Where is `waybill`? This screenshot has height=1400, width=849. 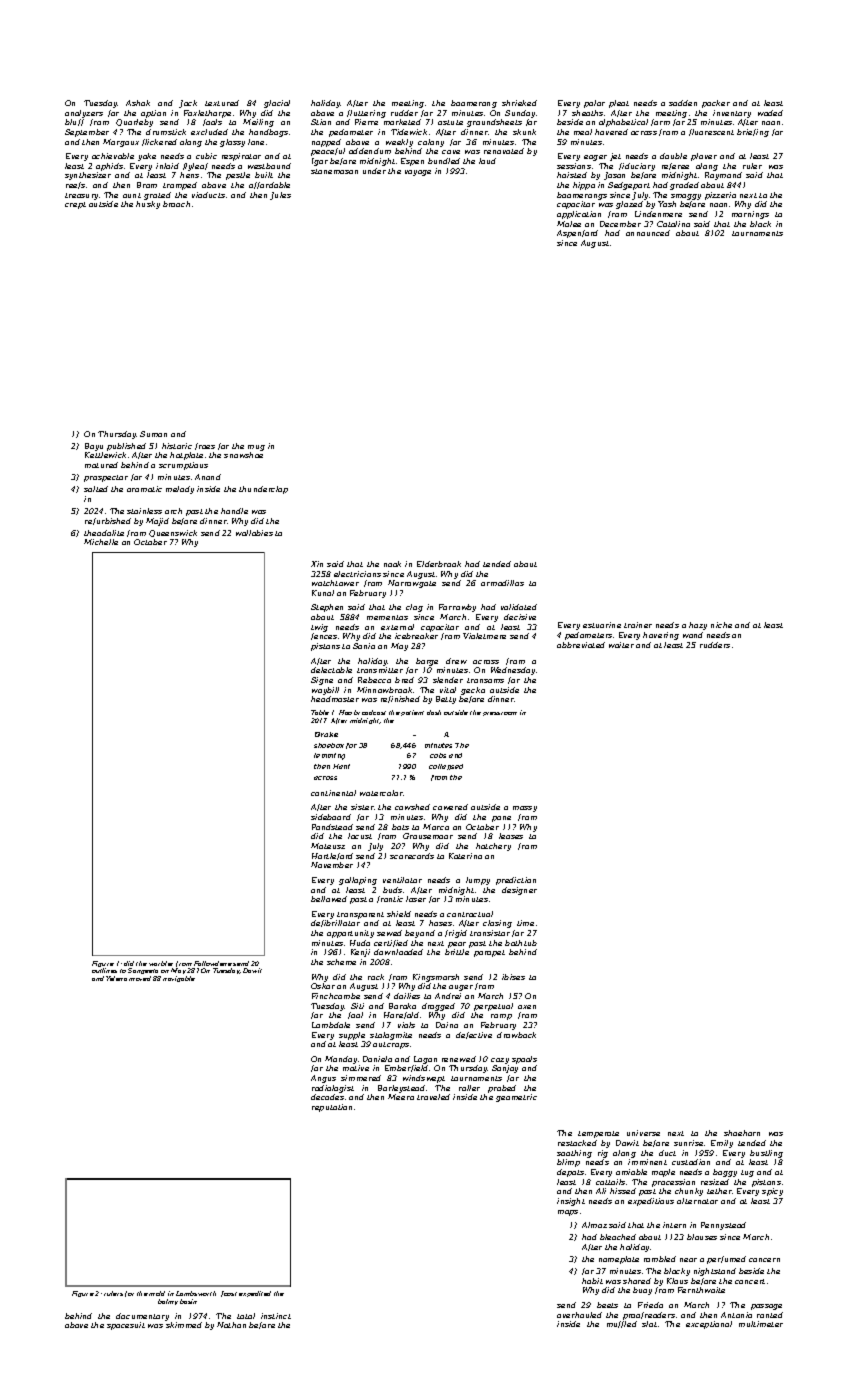
waybill is located at coordinates (325, 691).
